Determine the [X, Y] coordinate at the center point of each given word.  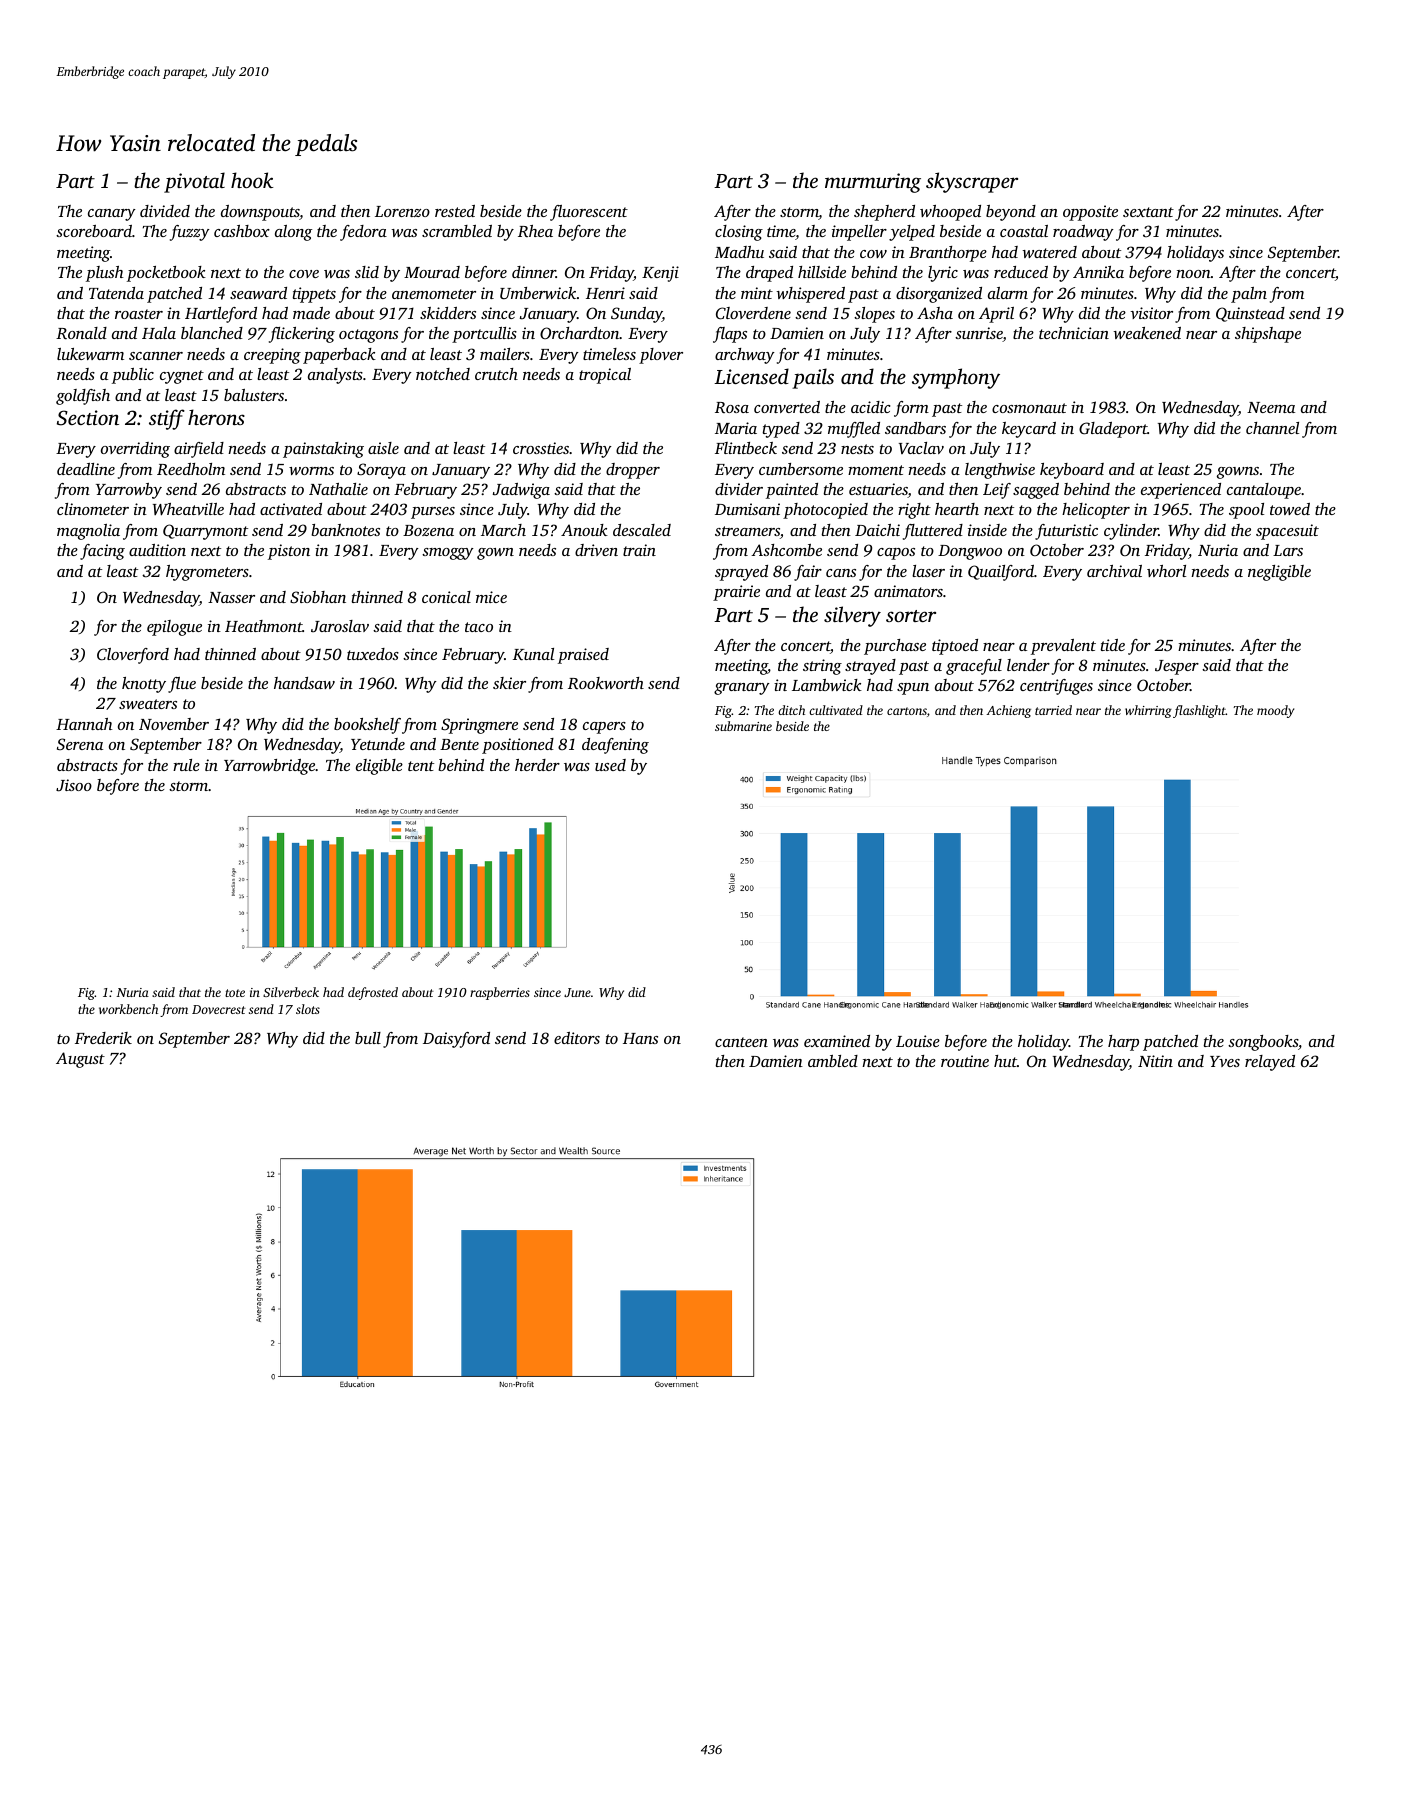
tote [235, 993]
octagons [368, 336]
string [822, 667]
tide [1113, 645]
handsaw [304, 683]
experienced [1181, 491]
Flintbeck [746, 448]
